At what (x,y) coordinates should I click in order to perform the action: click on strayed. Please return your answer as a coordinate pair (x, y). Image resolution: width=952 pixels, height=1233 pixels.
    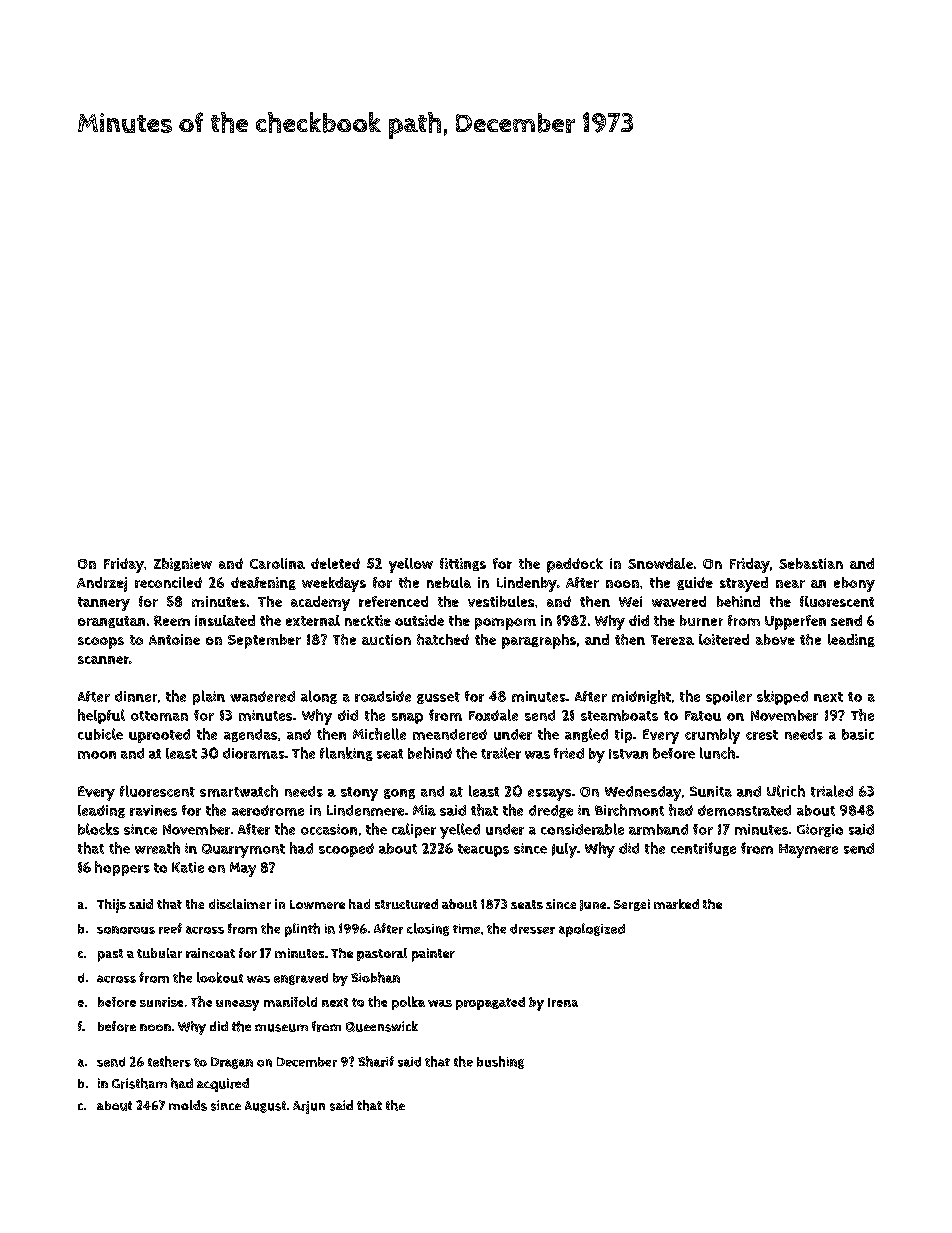
    Looking at the image, I should click on (744, 584).
